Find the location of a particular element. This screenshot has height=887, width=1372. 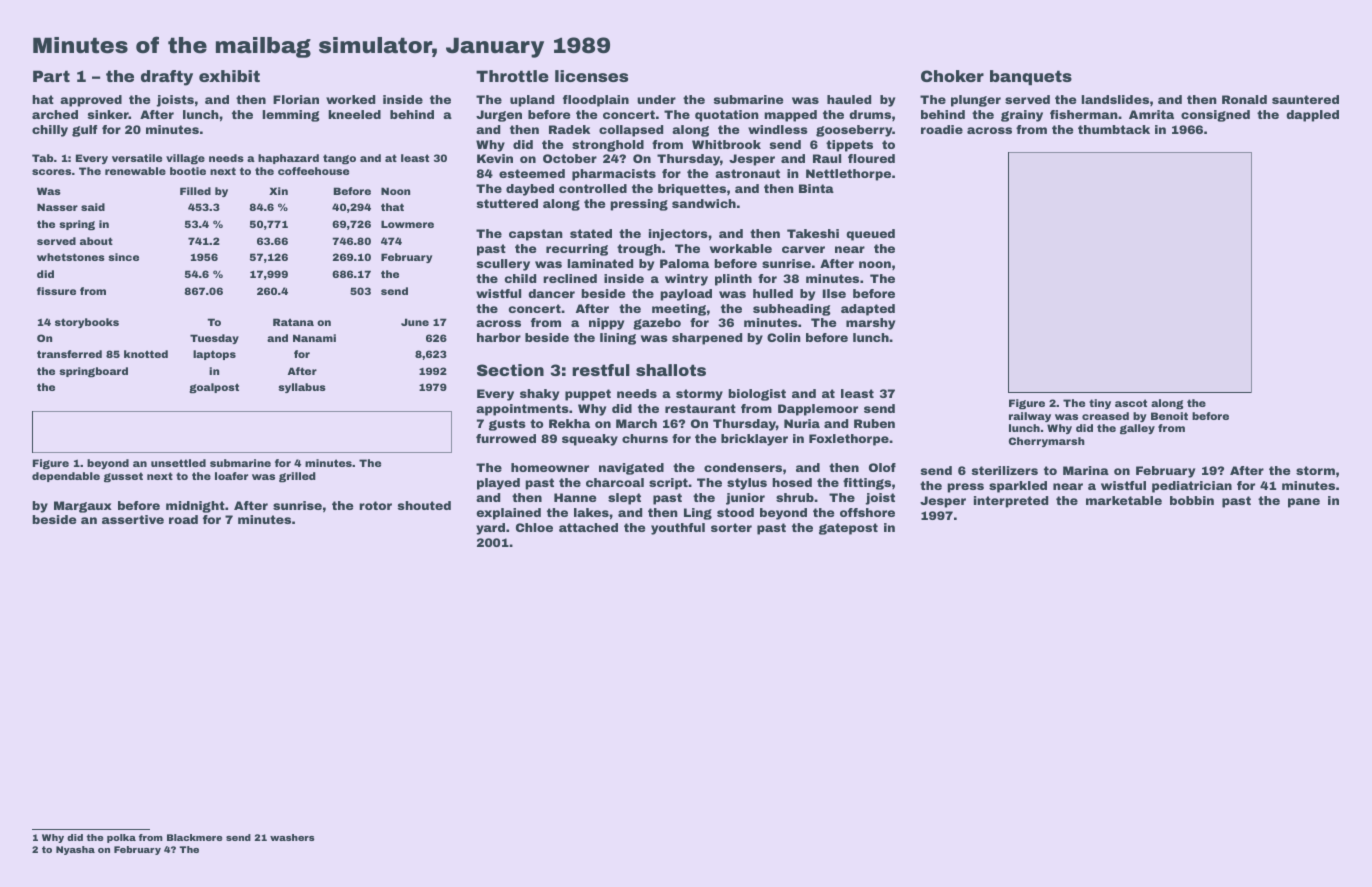

queued is located at coordinates (870, 235).
